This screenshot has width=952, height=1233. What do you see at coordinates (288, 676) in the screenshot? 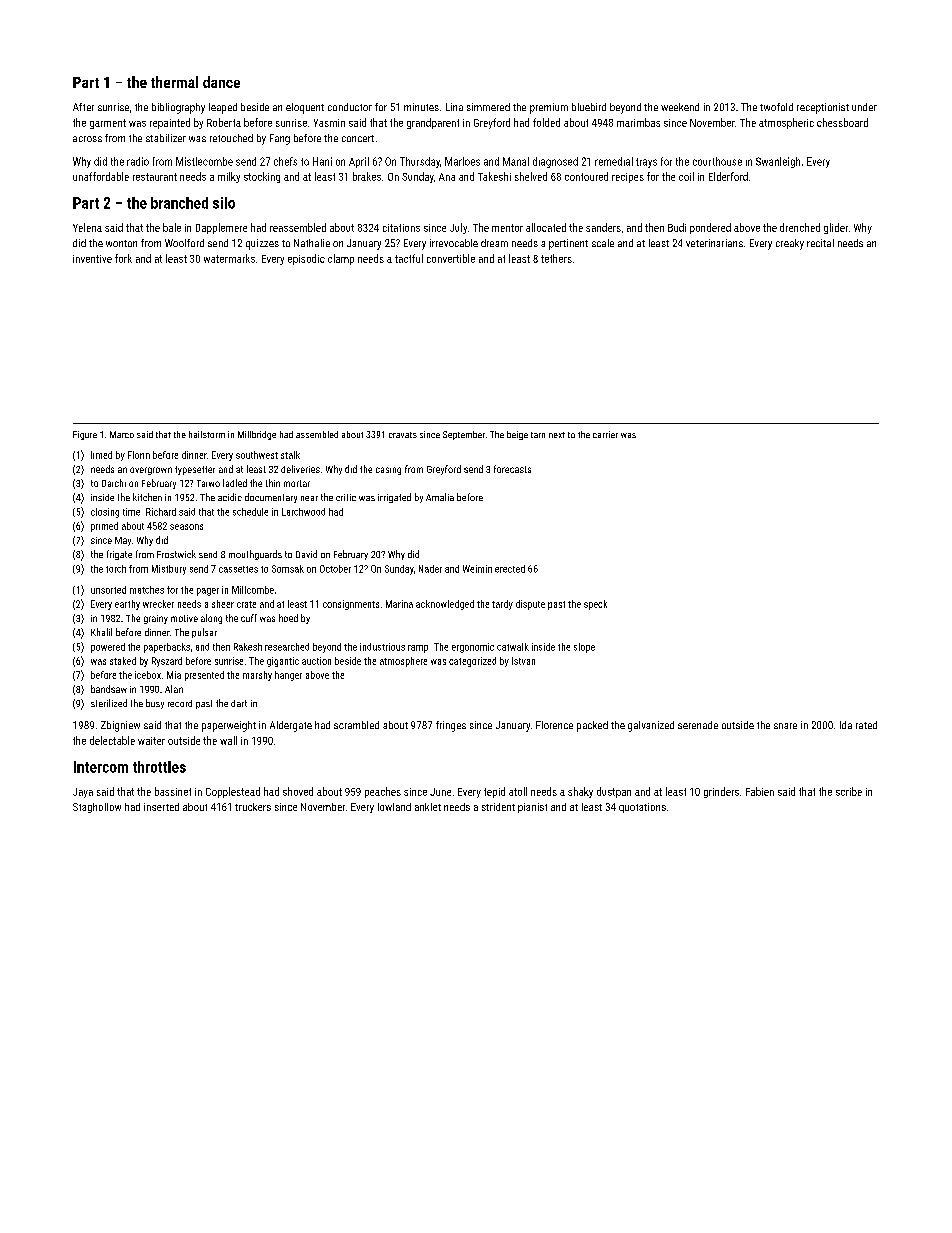
I see `hanger` at bounding box center [288, 676].
